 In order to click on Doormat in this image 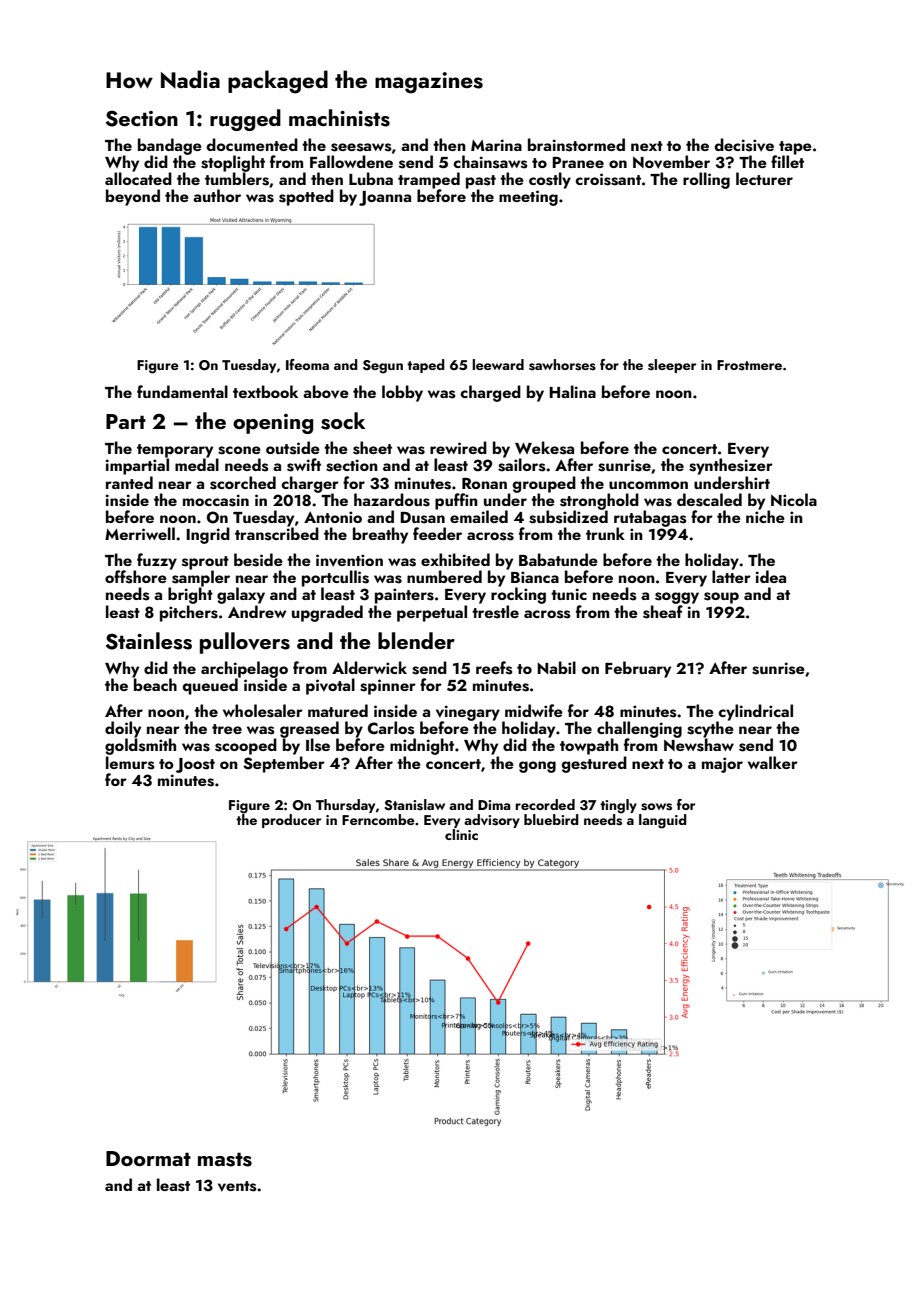, I will do `click(148, 1158)`.
